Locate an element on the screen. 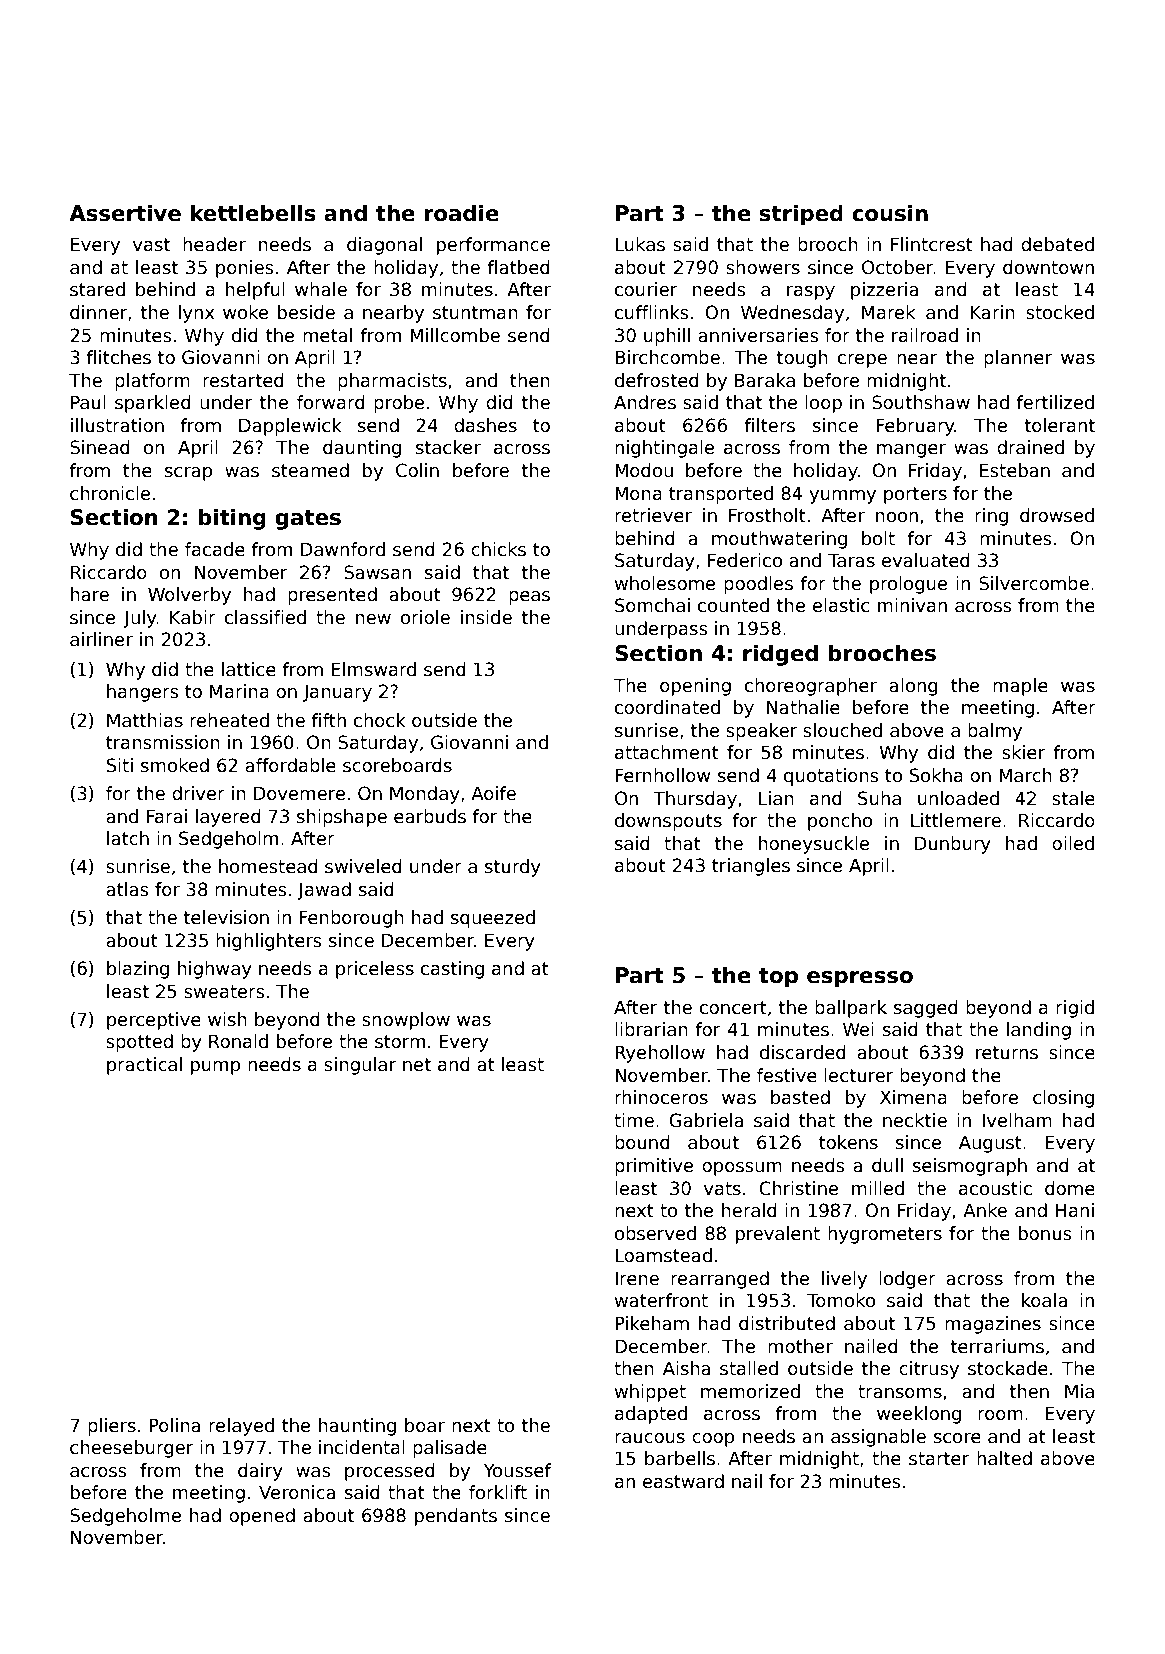 The image size is (1165, 1654). speaker is located at coordinates (761, 732).
